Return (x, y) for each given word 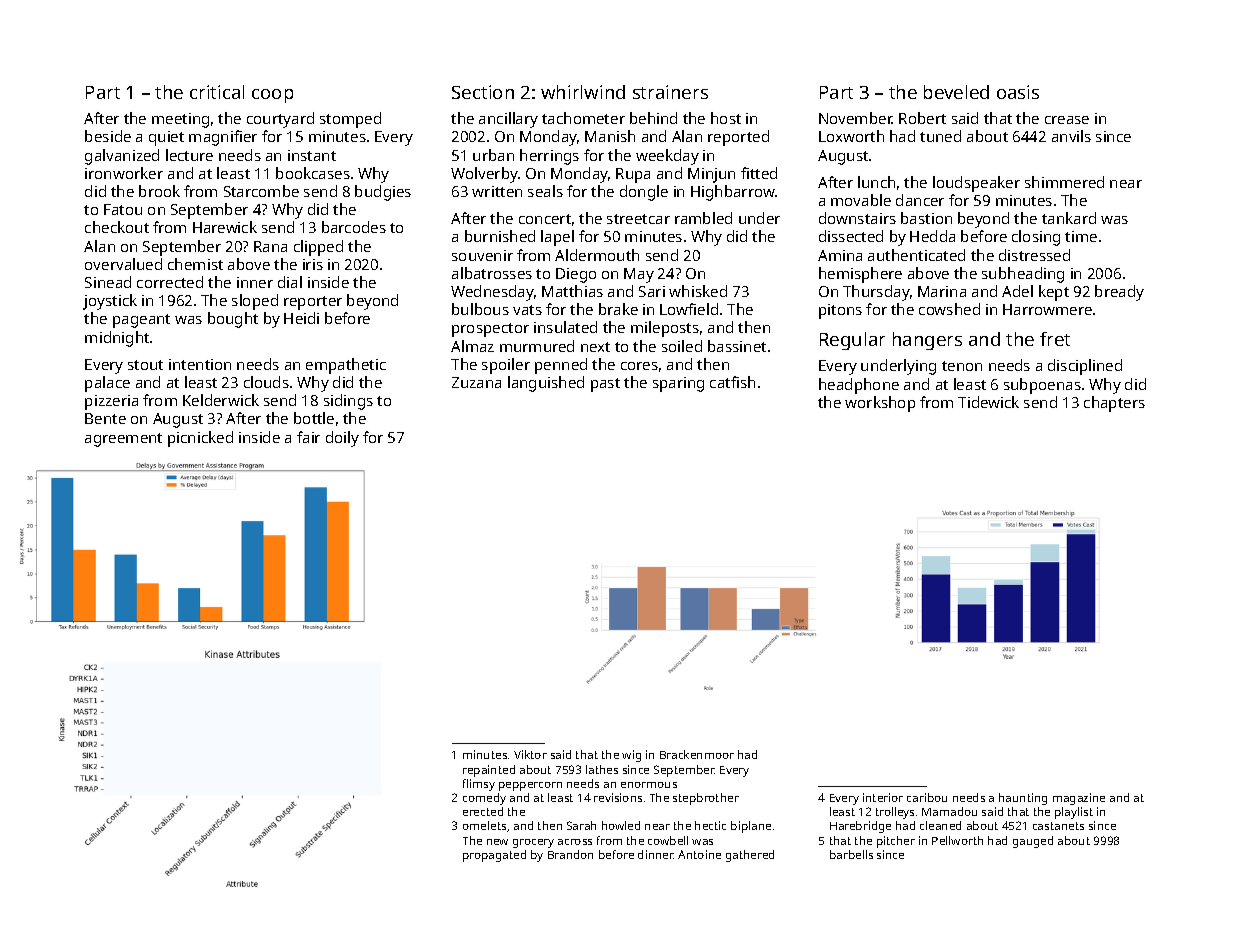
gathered (750, 856)
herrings (549, 157)
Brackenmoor (697, 754)
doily (342, 439)
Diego (576, 275)
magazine (1079, 799)
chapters (1114, 404)
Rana (270, 246)
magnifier (223, 138)
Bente (105, 418)
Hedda (932, 236)
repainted (489, 771)
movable (861, 200)
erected (483, 811)
